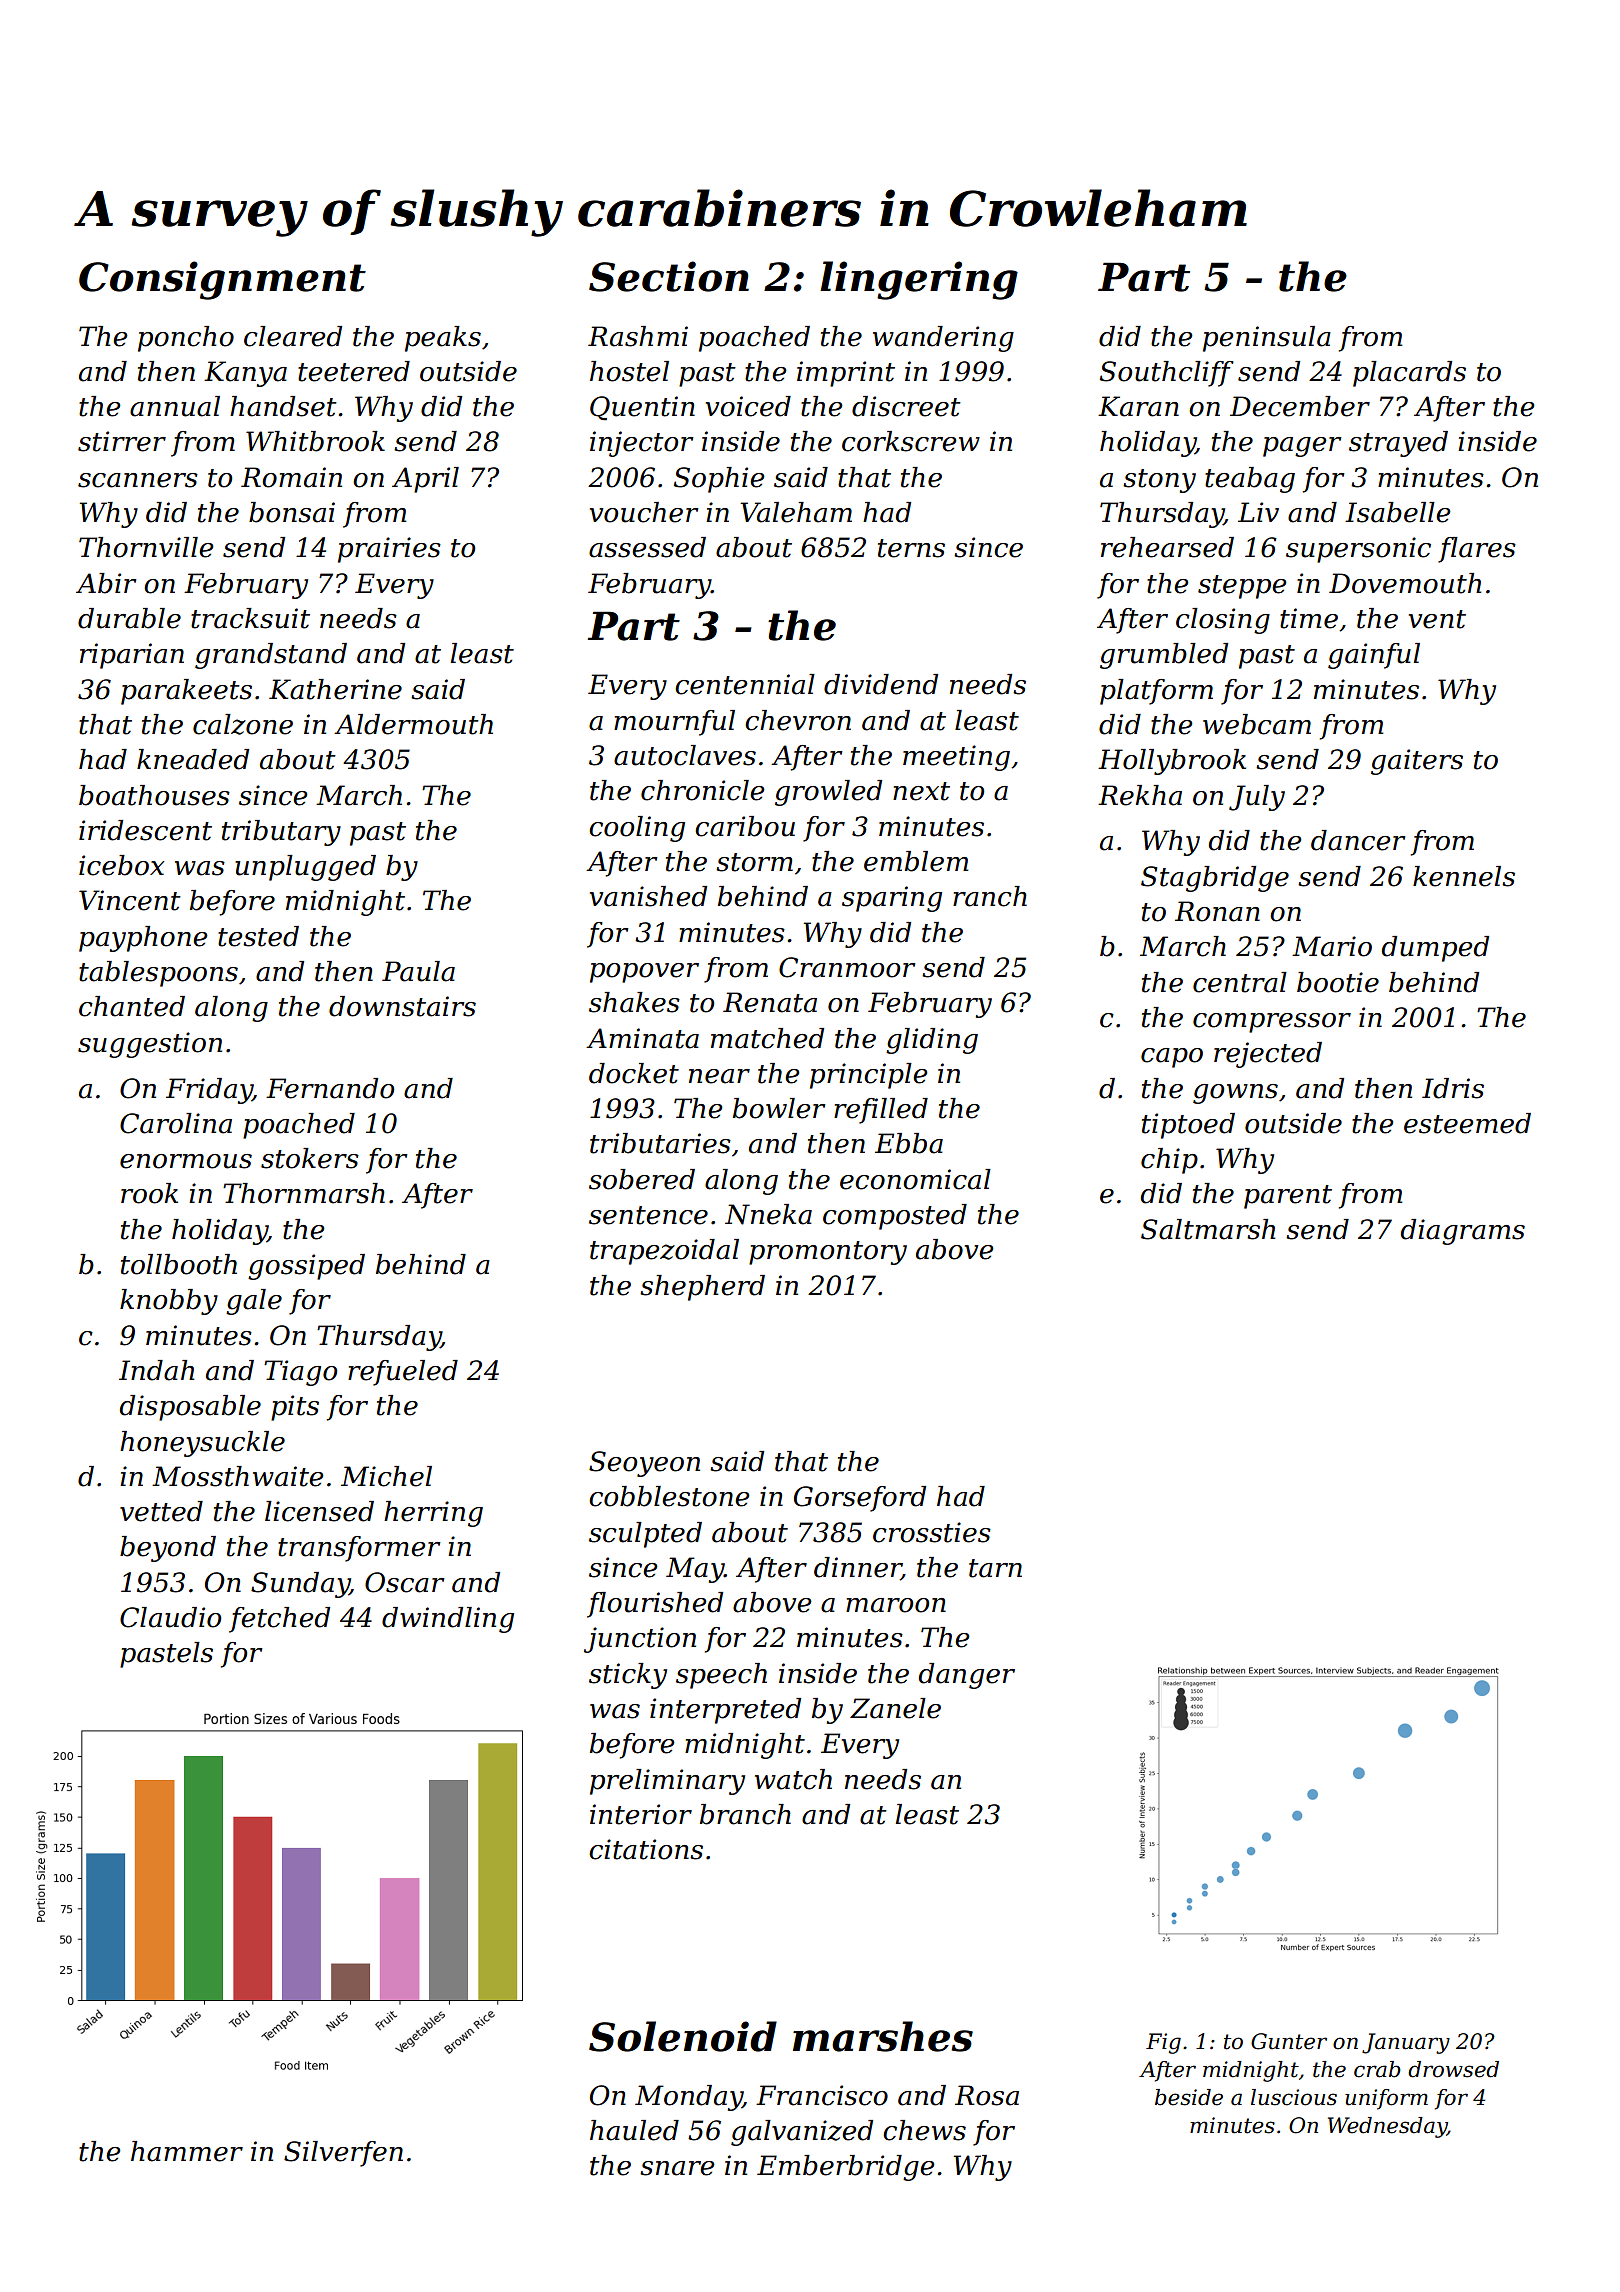 This image has height=2292, width=1620. I want to click on kneaded, so click(193, 759).
